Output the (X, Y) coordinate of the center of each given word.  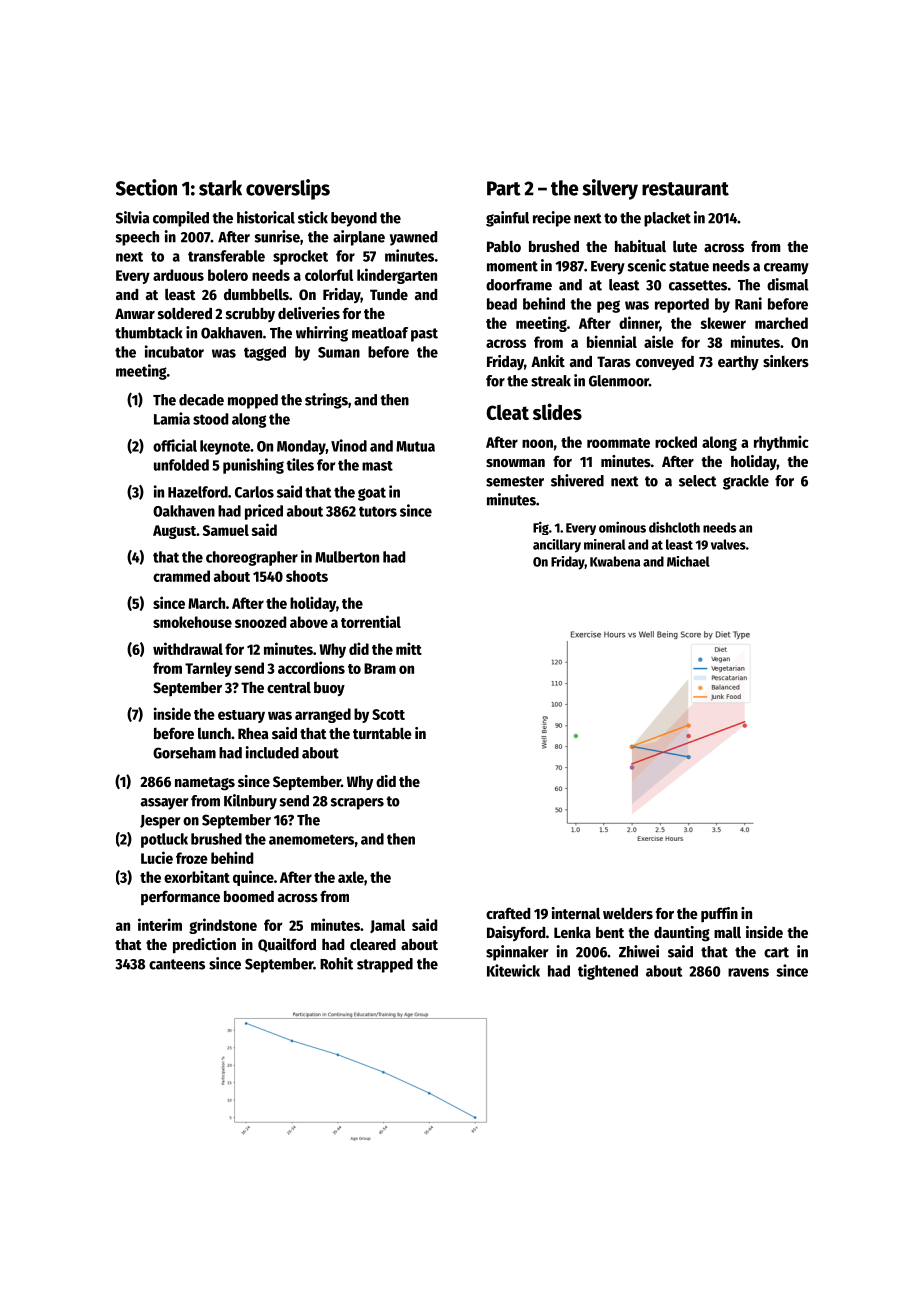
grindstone (223, 926)
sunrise (277, 236)
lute (685, 246)
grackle (746, 482)
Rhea (253, 733)
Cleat (507, 412)
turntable (382, 733)
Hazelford (198, 492)
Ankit (548, 361)
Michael (688, 561)
